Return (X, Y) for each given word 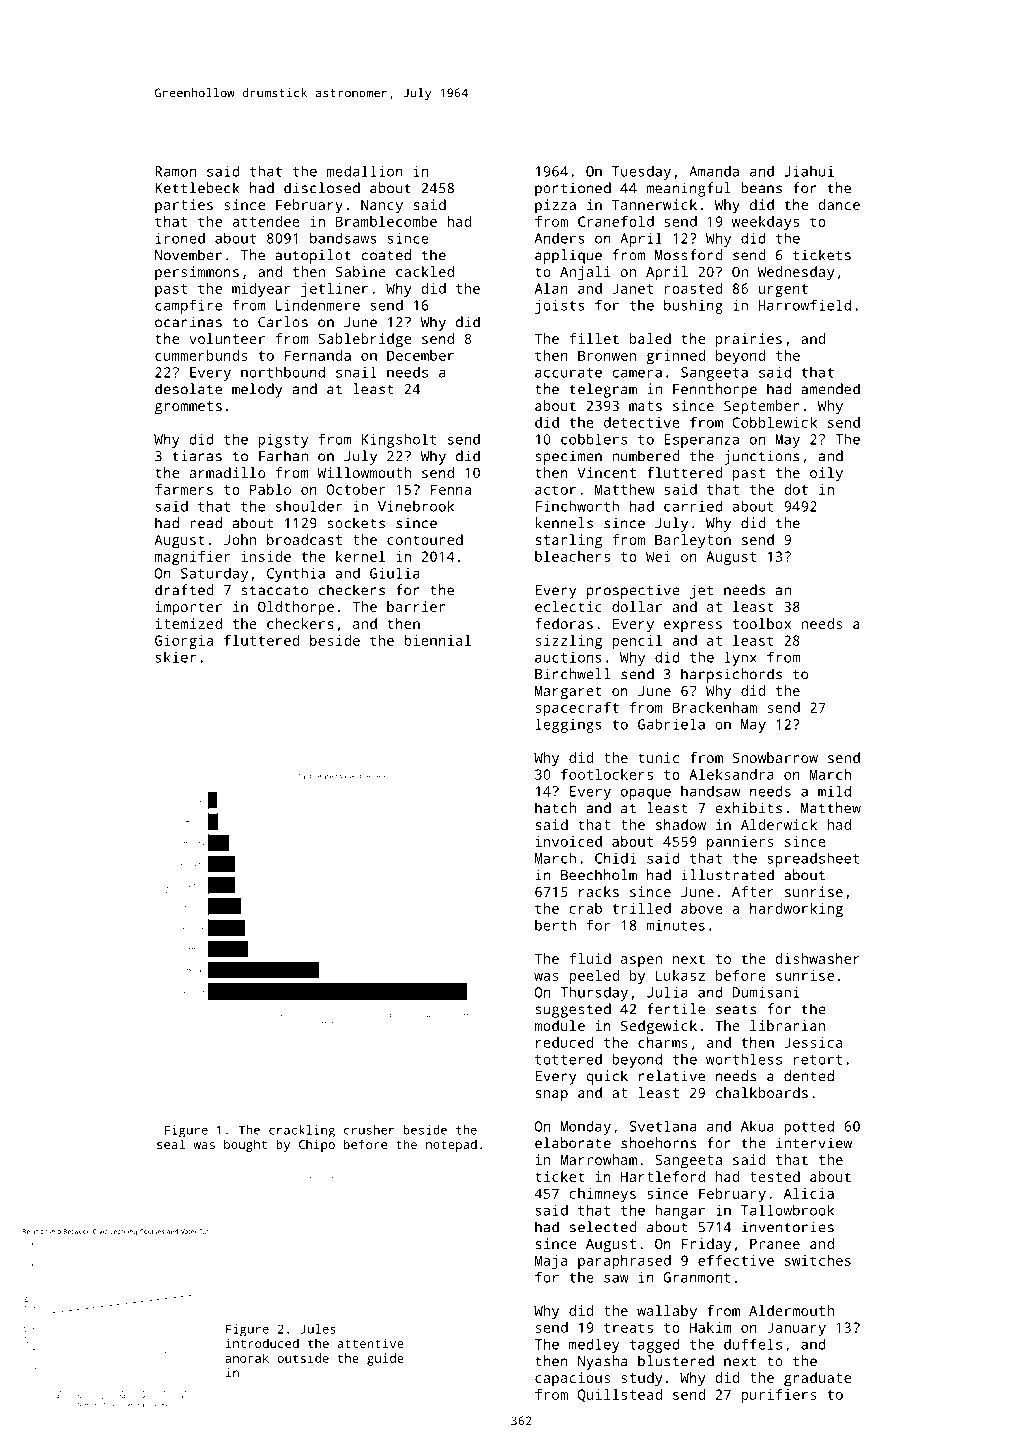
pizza (555, 206)
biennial (437, 640)
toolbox (762, 623)
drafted (184, 590)
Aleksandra (731, 774)
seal (171, 1144)
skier (175, 657)
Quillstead (620, 1396)
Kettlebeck (197, 188)
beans (761, 188)
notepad (451, 1145)
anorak (247, 1358)
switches (818, 1260)
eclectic (568, 606)
